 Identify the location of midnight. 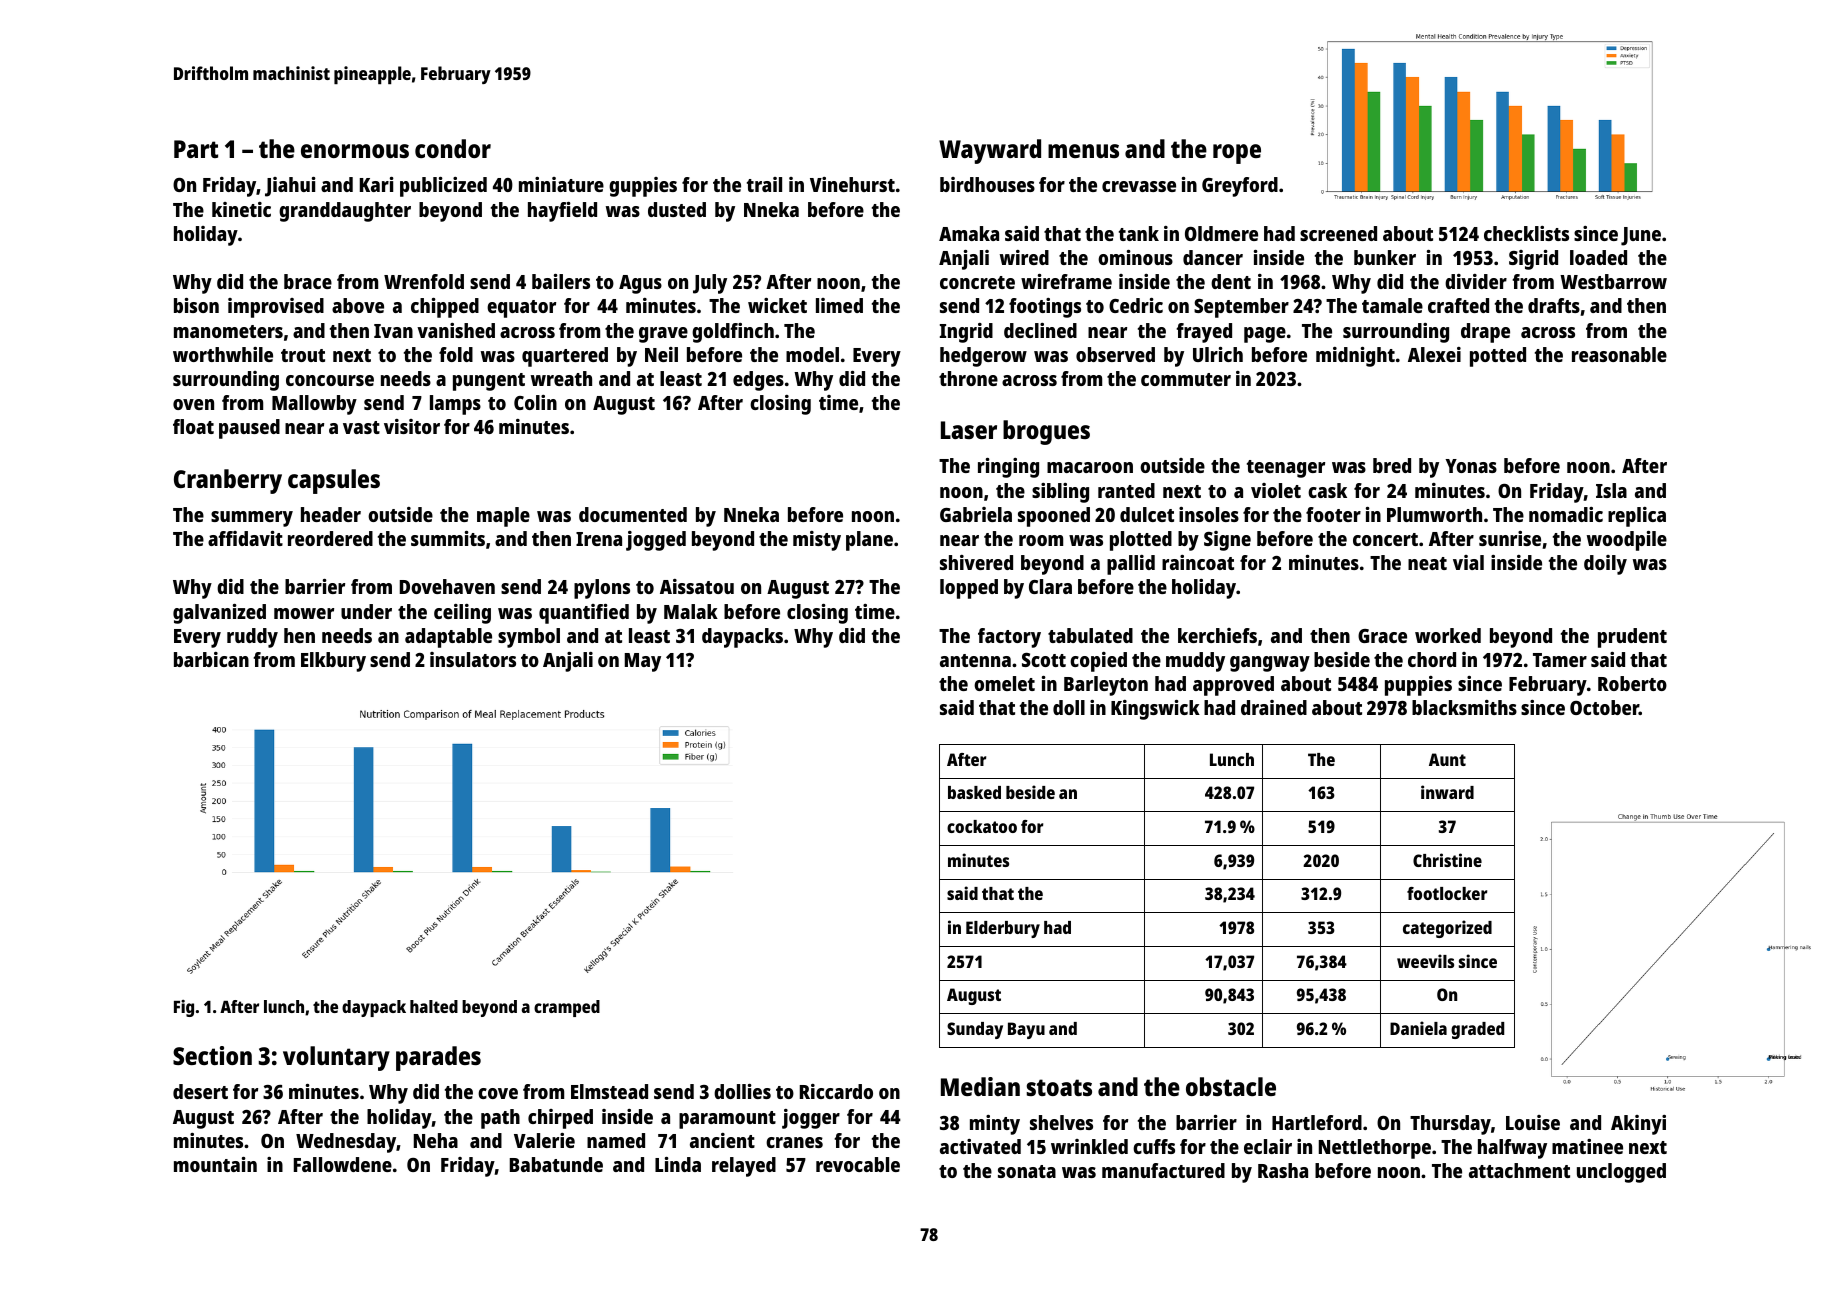
(1355, 357).
